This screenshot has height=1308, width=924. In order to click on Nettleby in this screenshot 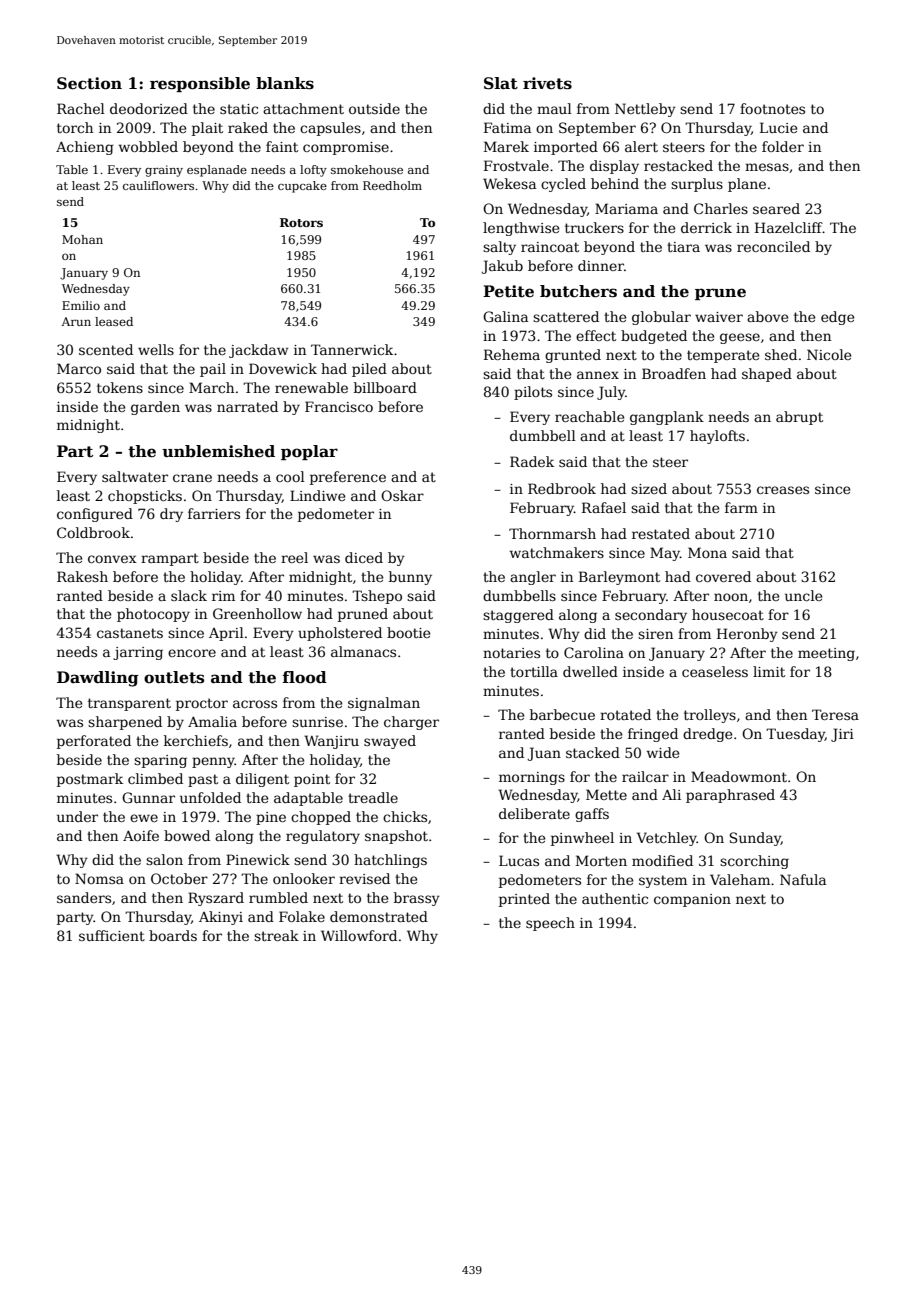, I will do `click(645, 110)`.
